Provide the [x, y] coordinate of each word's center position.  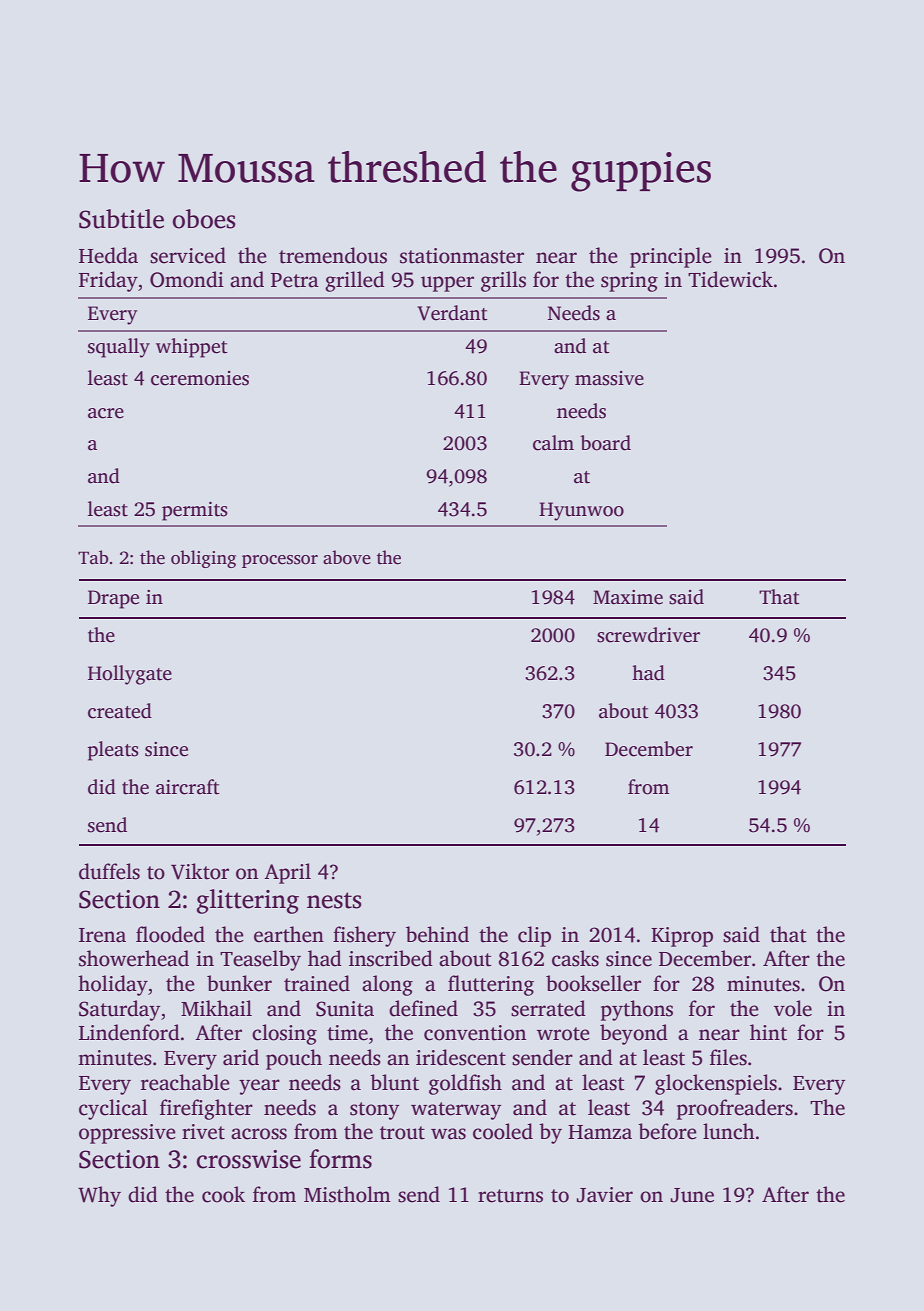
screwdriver [648, 635]
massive [609, 378]
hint [768, 1032]
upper [447, 284]
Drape [113, 599]
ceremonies [200, 378]
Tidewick [730, 279]
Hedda [108, 255]
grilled [355, 281]
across [259, 1134]
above [347, 557]
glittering [248, 901]
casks [575, 958]
